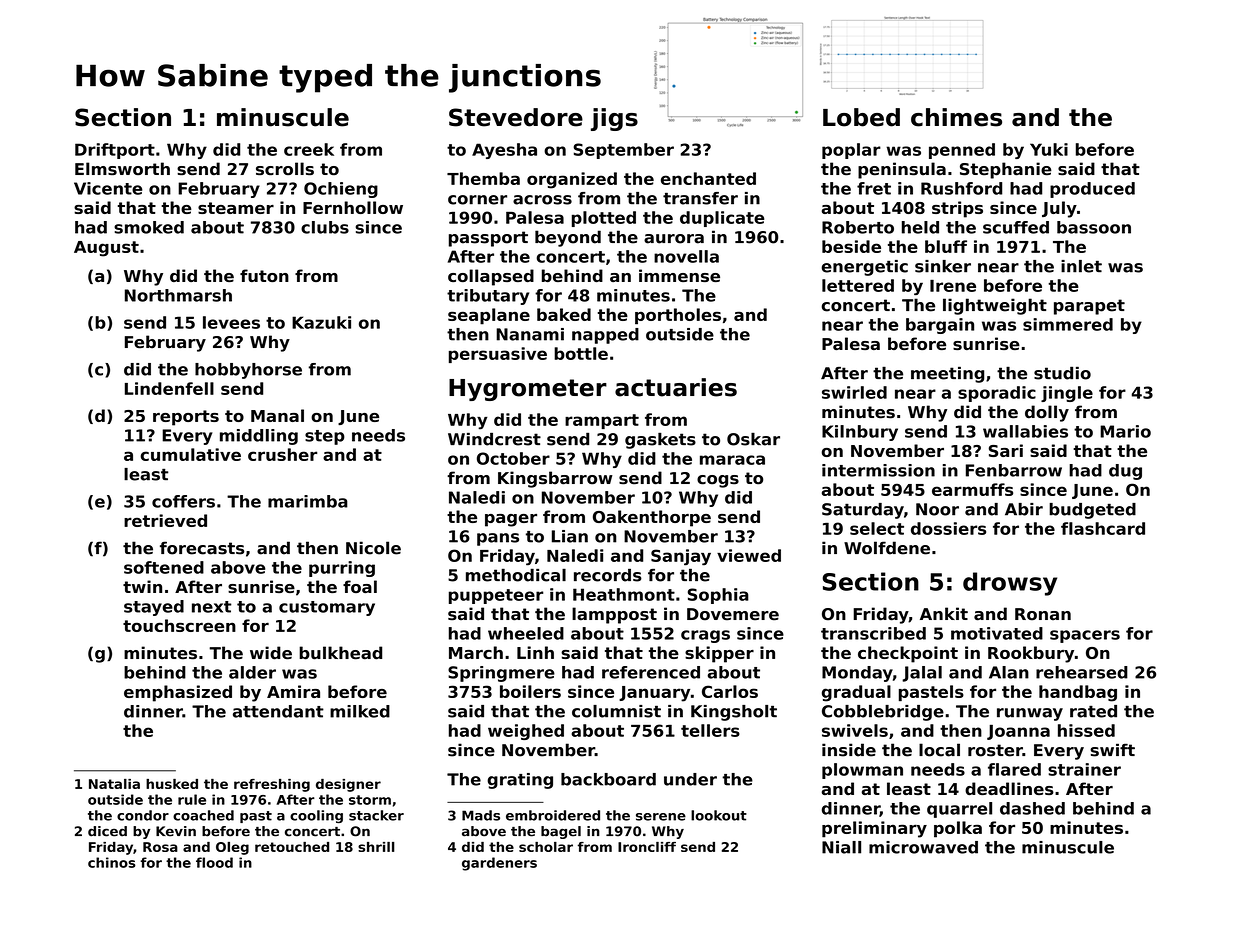 The image size is (1233, 952). I want to click on levees, so click(231, 322).
